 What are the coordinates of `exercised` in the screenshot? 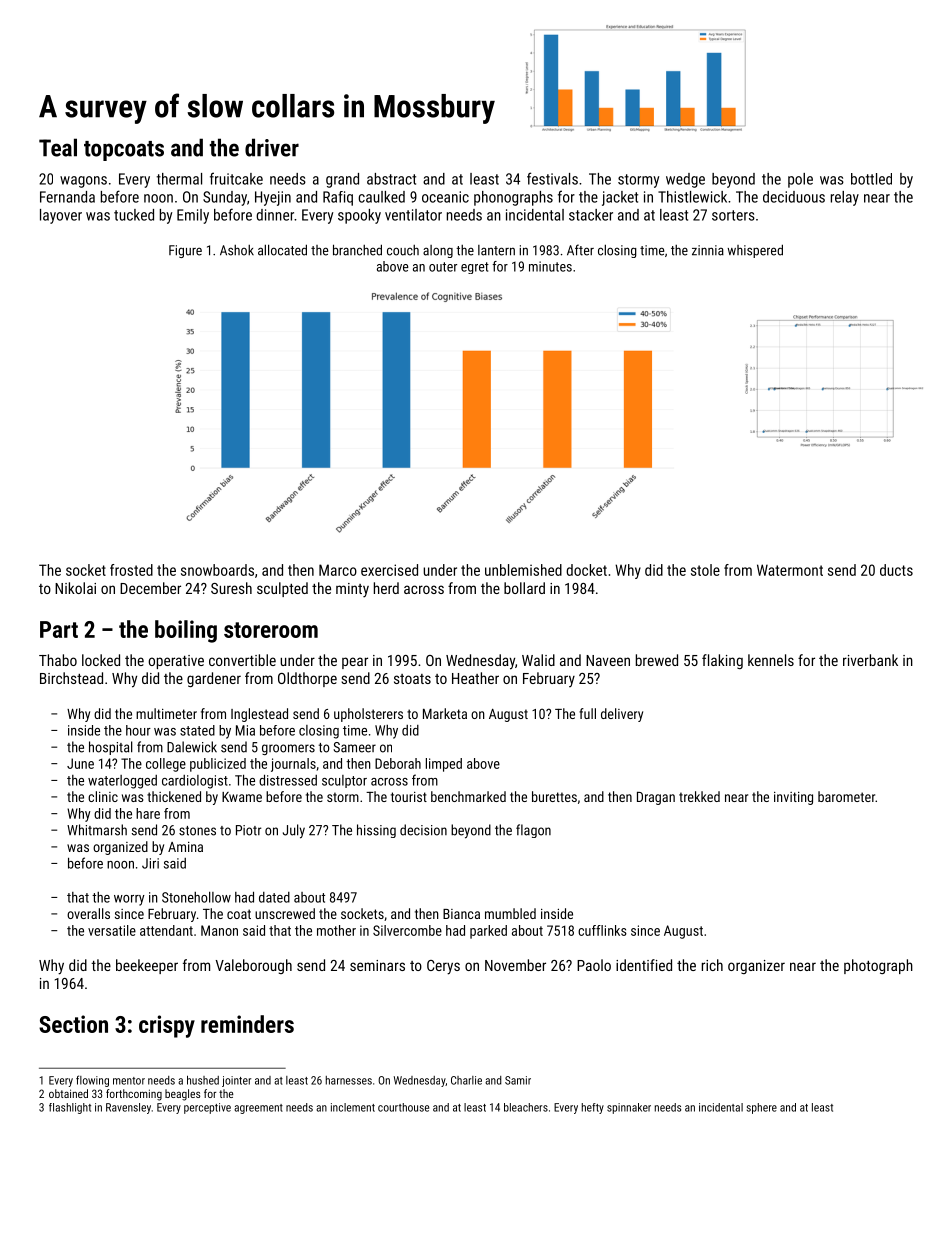 It's located at (389, 570).
